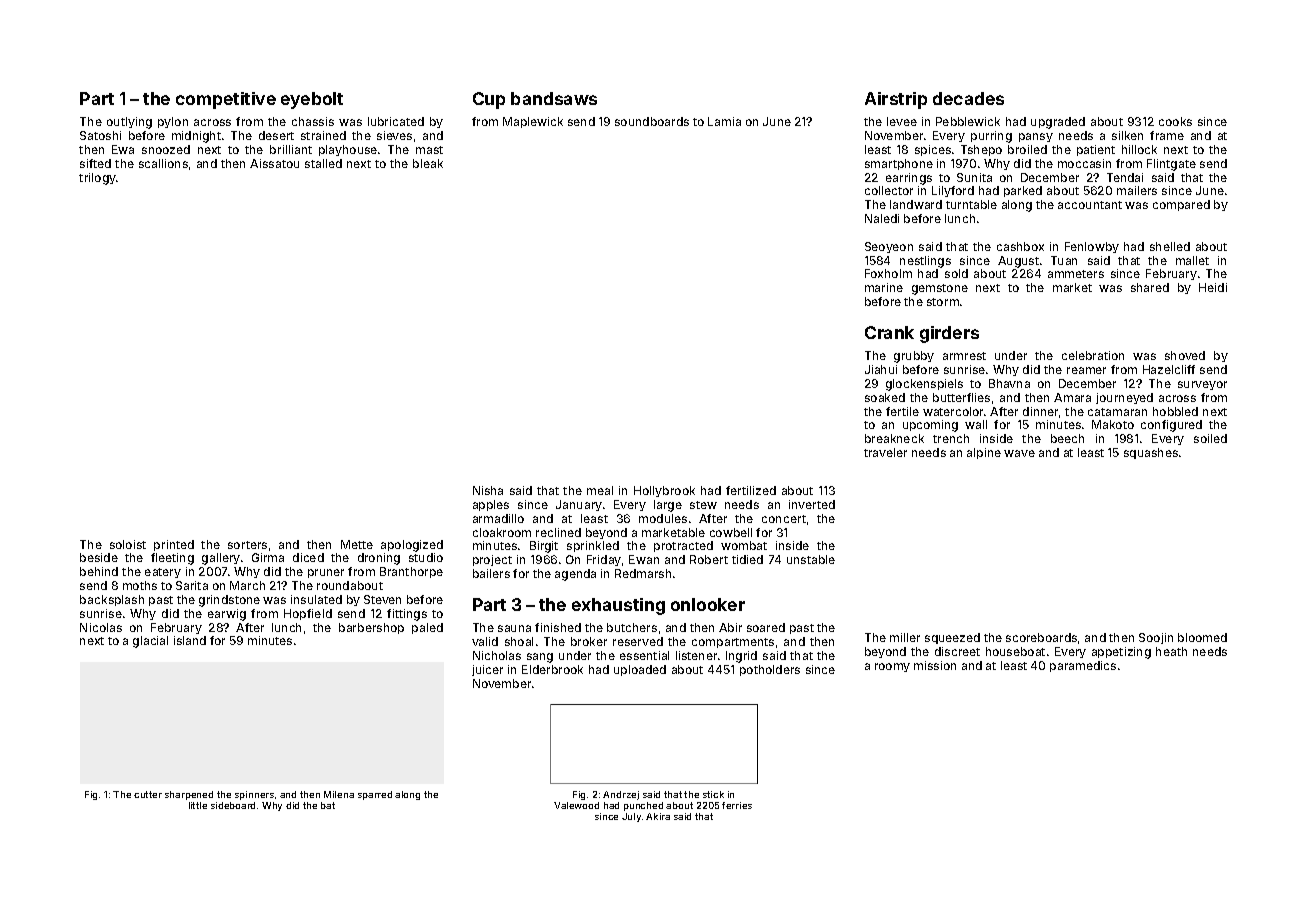 This page has height=924, width=1308. Describe the element at coordinates (491, 505) in the page. I see `apples` at that location.
